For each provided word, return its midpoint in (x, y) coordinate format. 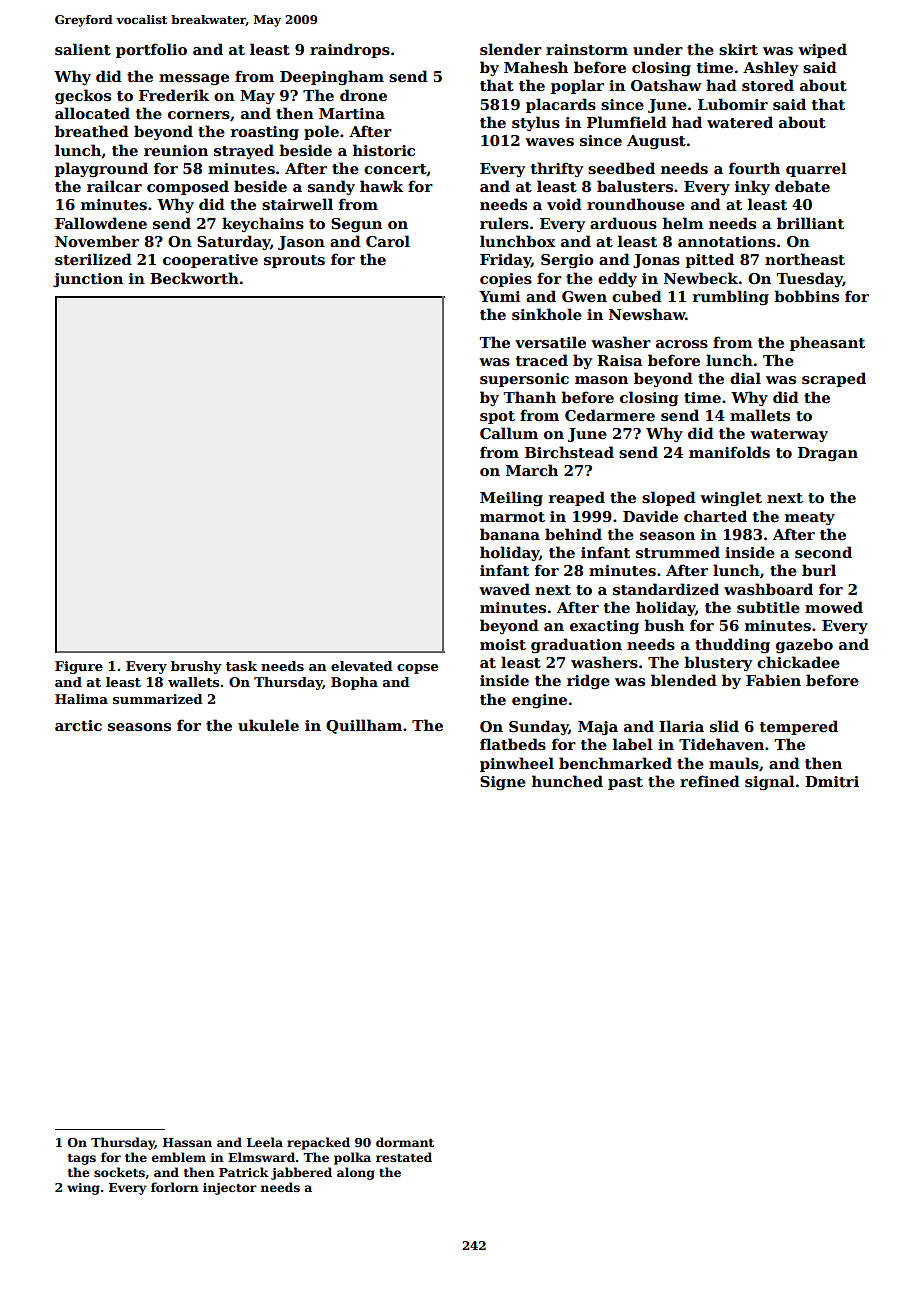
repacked (318, 1143)
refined (710, 781)
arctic (78, 725)
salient (83, 49)
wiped (822, 50)
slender (511, 49)
